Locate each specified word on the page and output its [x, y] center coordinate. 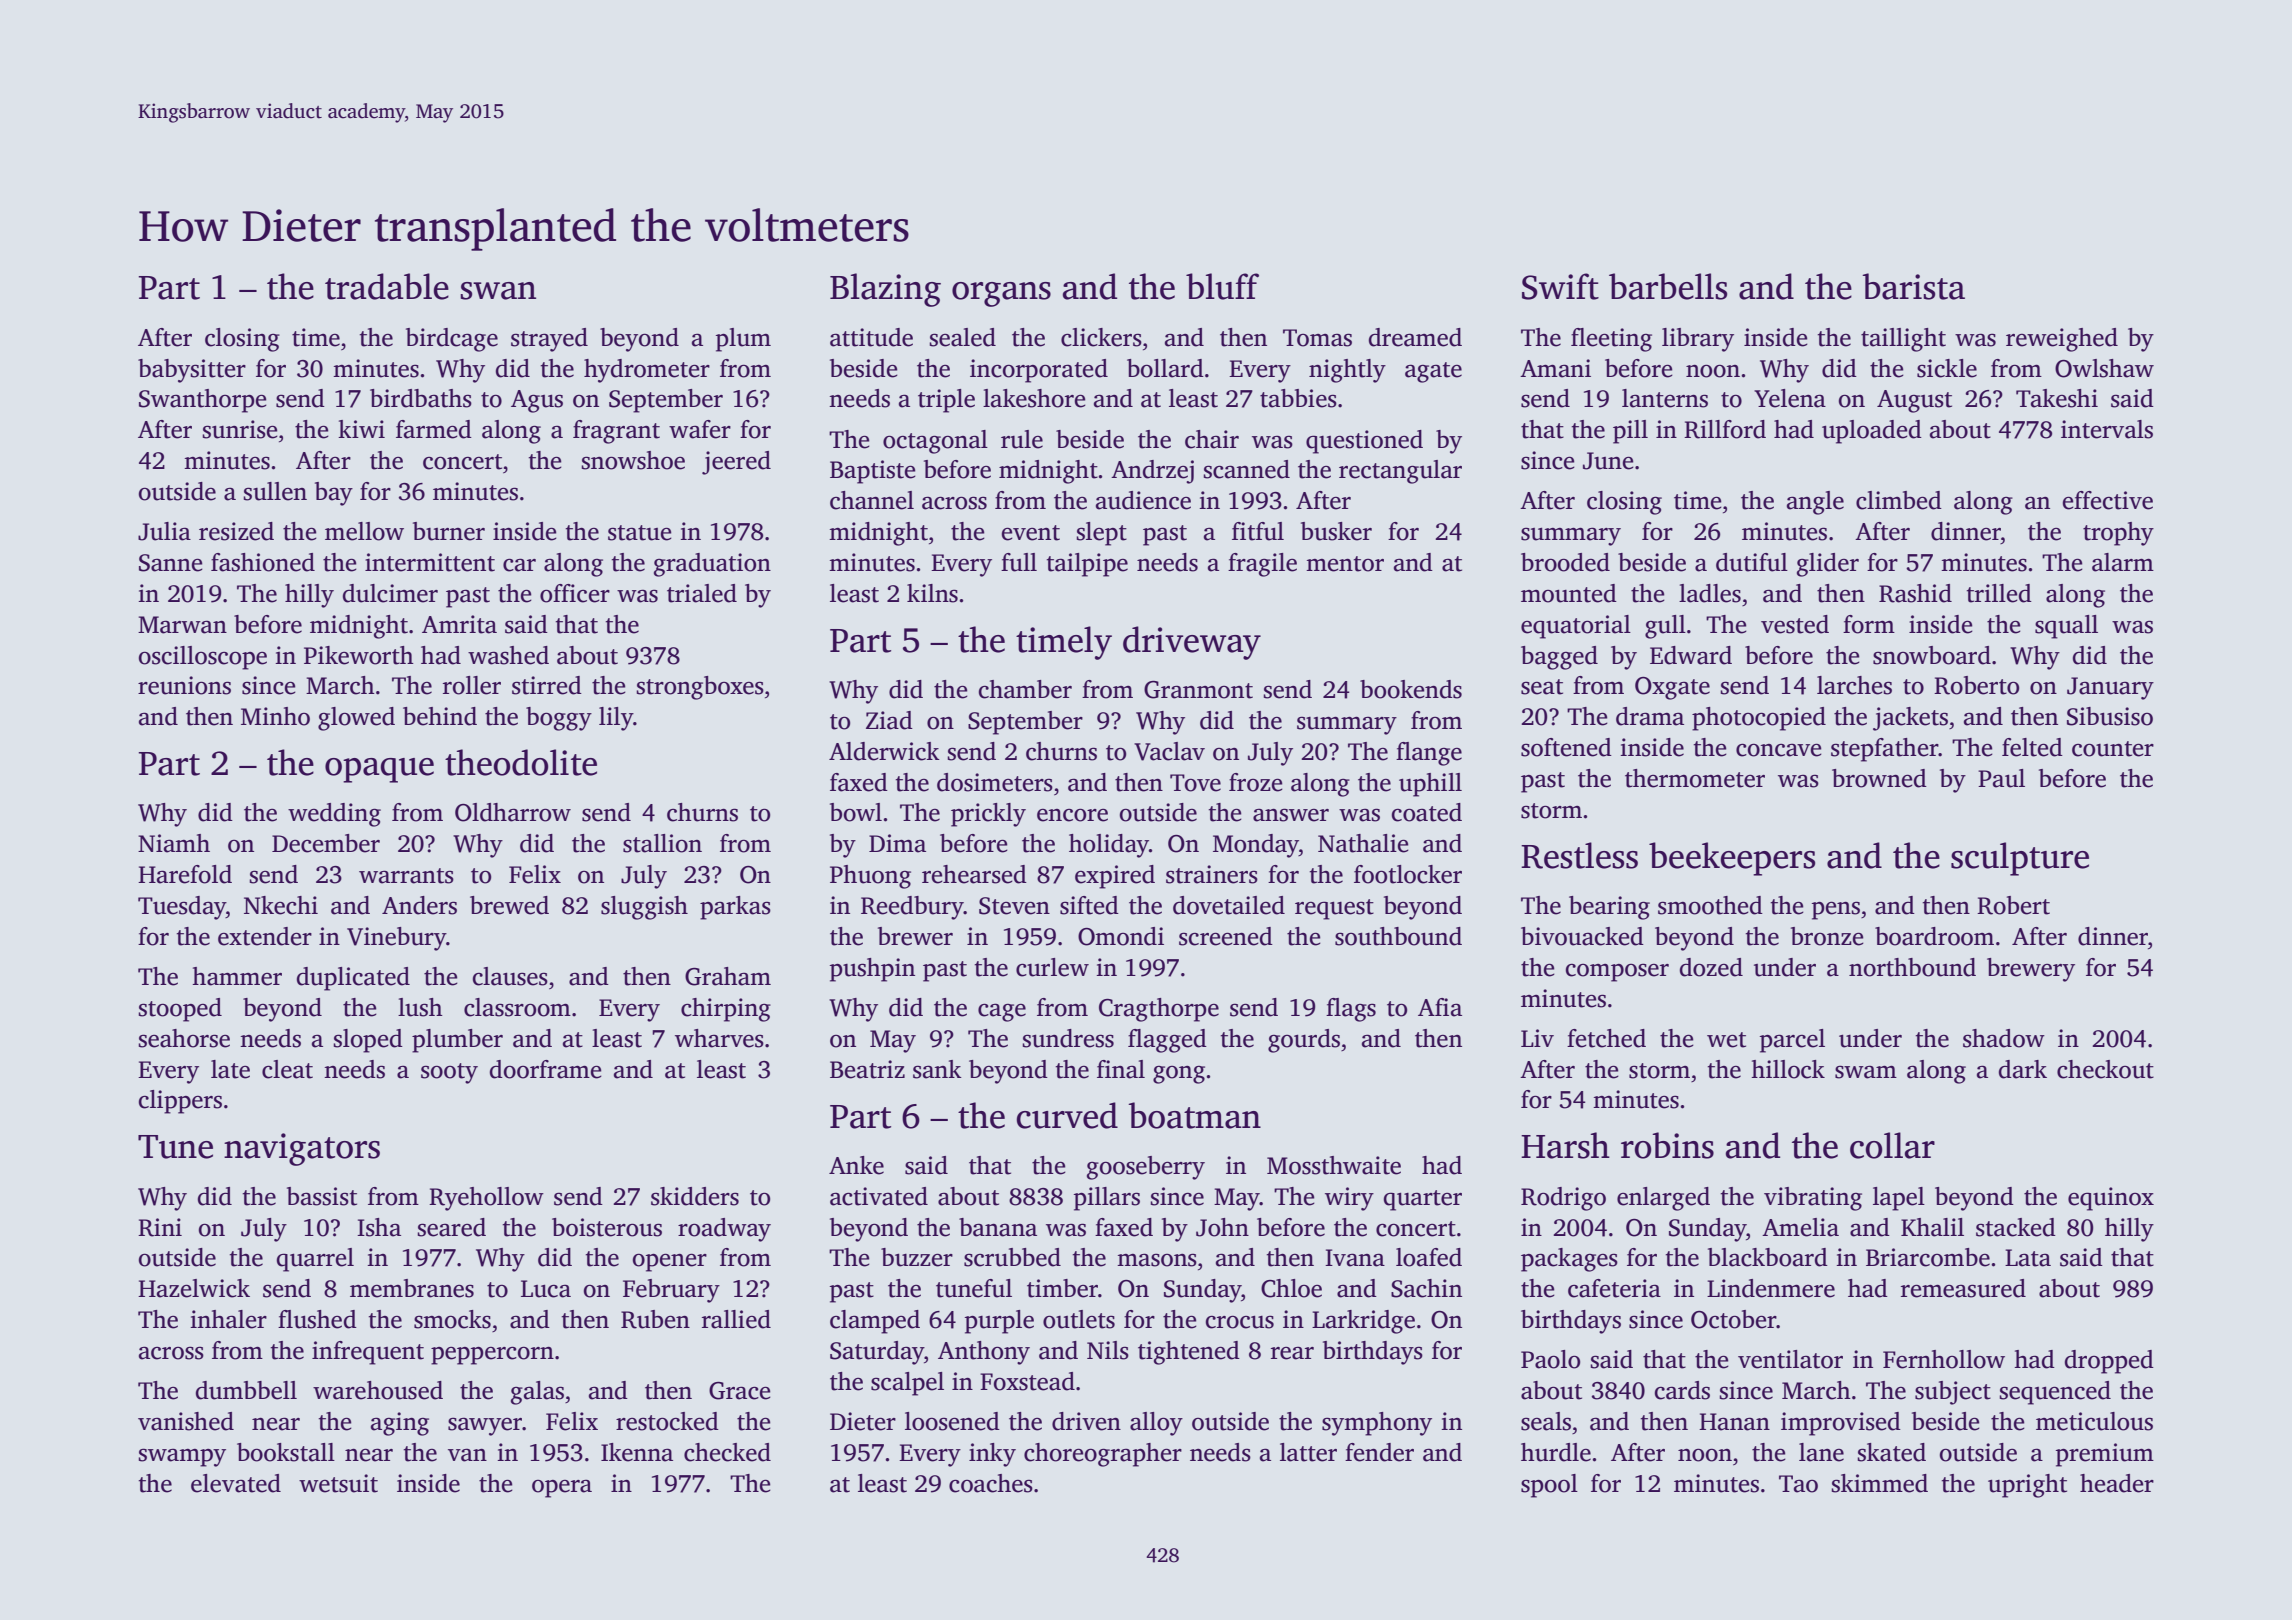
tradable [387, 286]
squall [2066, 627]
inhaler [228, 1319]
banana [998, 1227]
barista [1913, 286]
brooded [1565, 562]
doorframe [546, 1069]
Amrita [459, 624]
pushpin [872, 970]
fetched [1606, 1038]
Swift [1560, 286]
